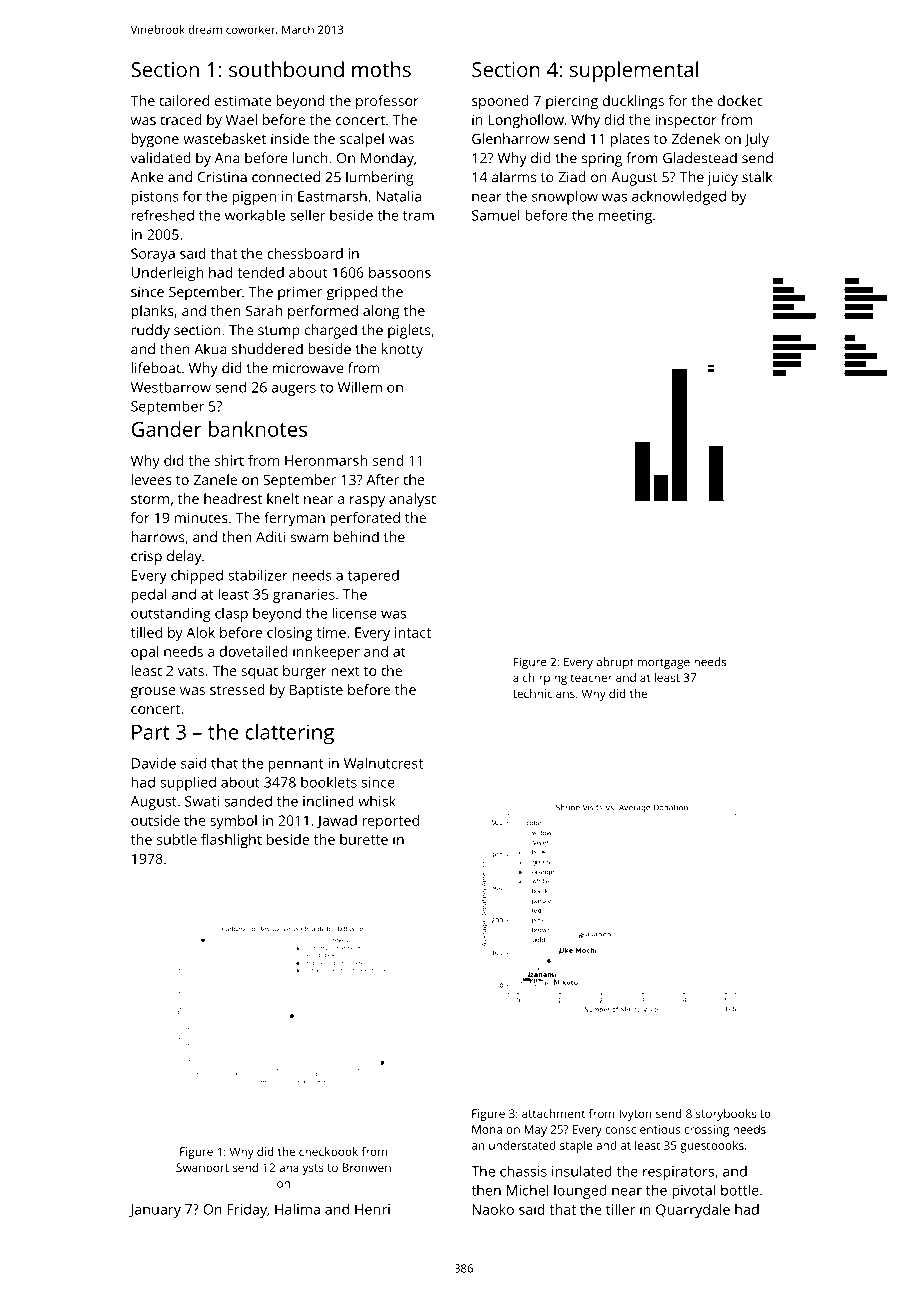  I want to click on Mona, so click(487, 1129).
